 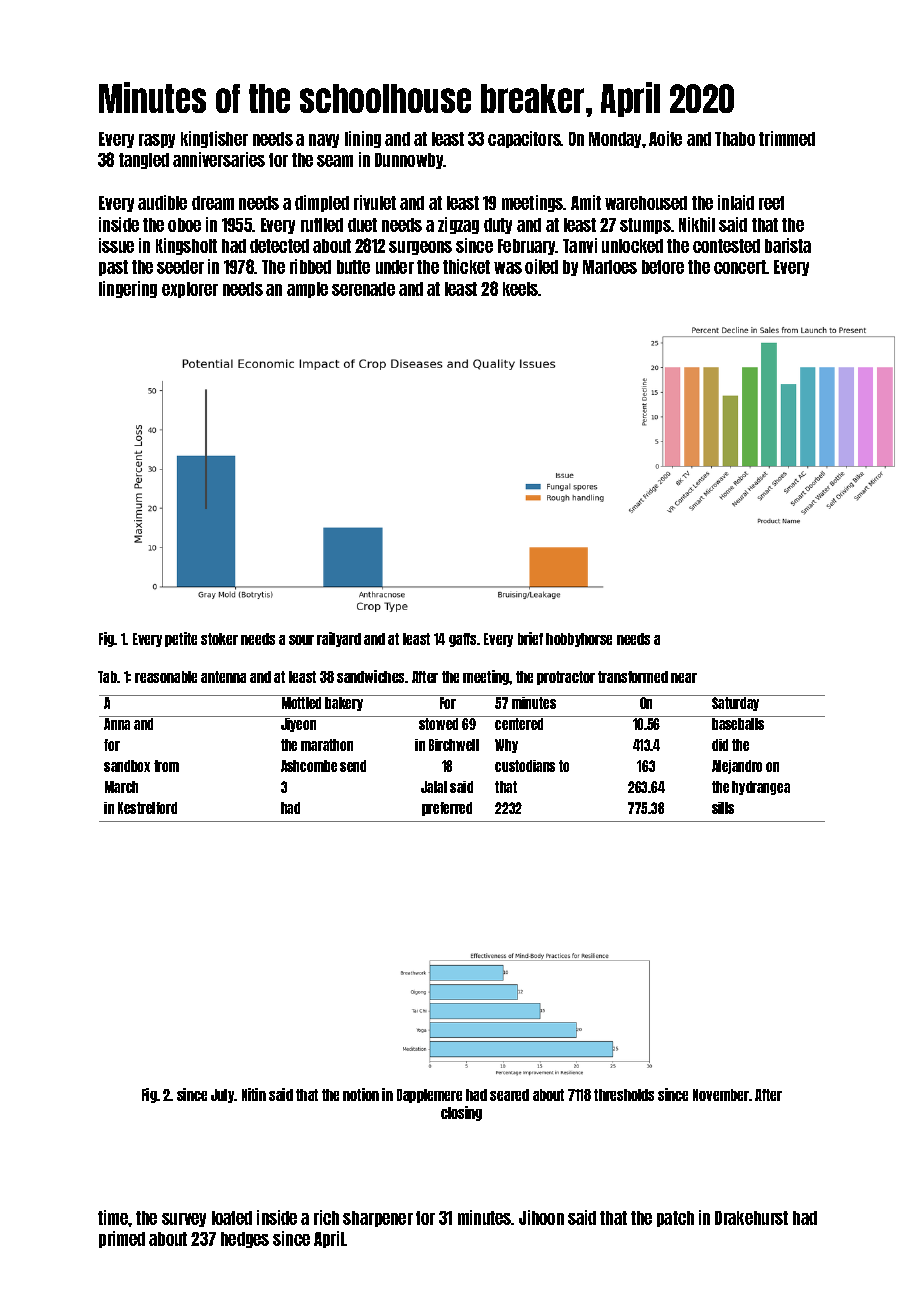 What do you see at coordinates (761, 788) in the screenshot?
I see `hydrangea` at bounding box center [761, 788].
